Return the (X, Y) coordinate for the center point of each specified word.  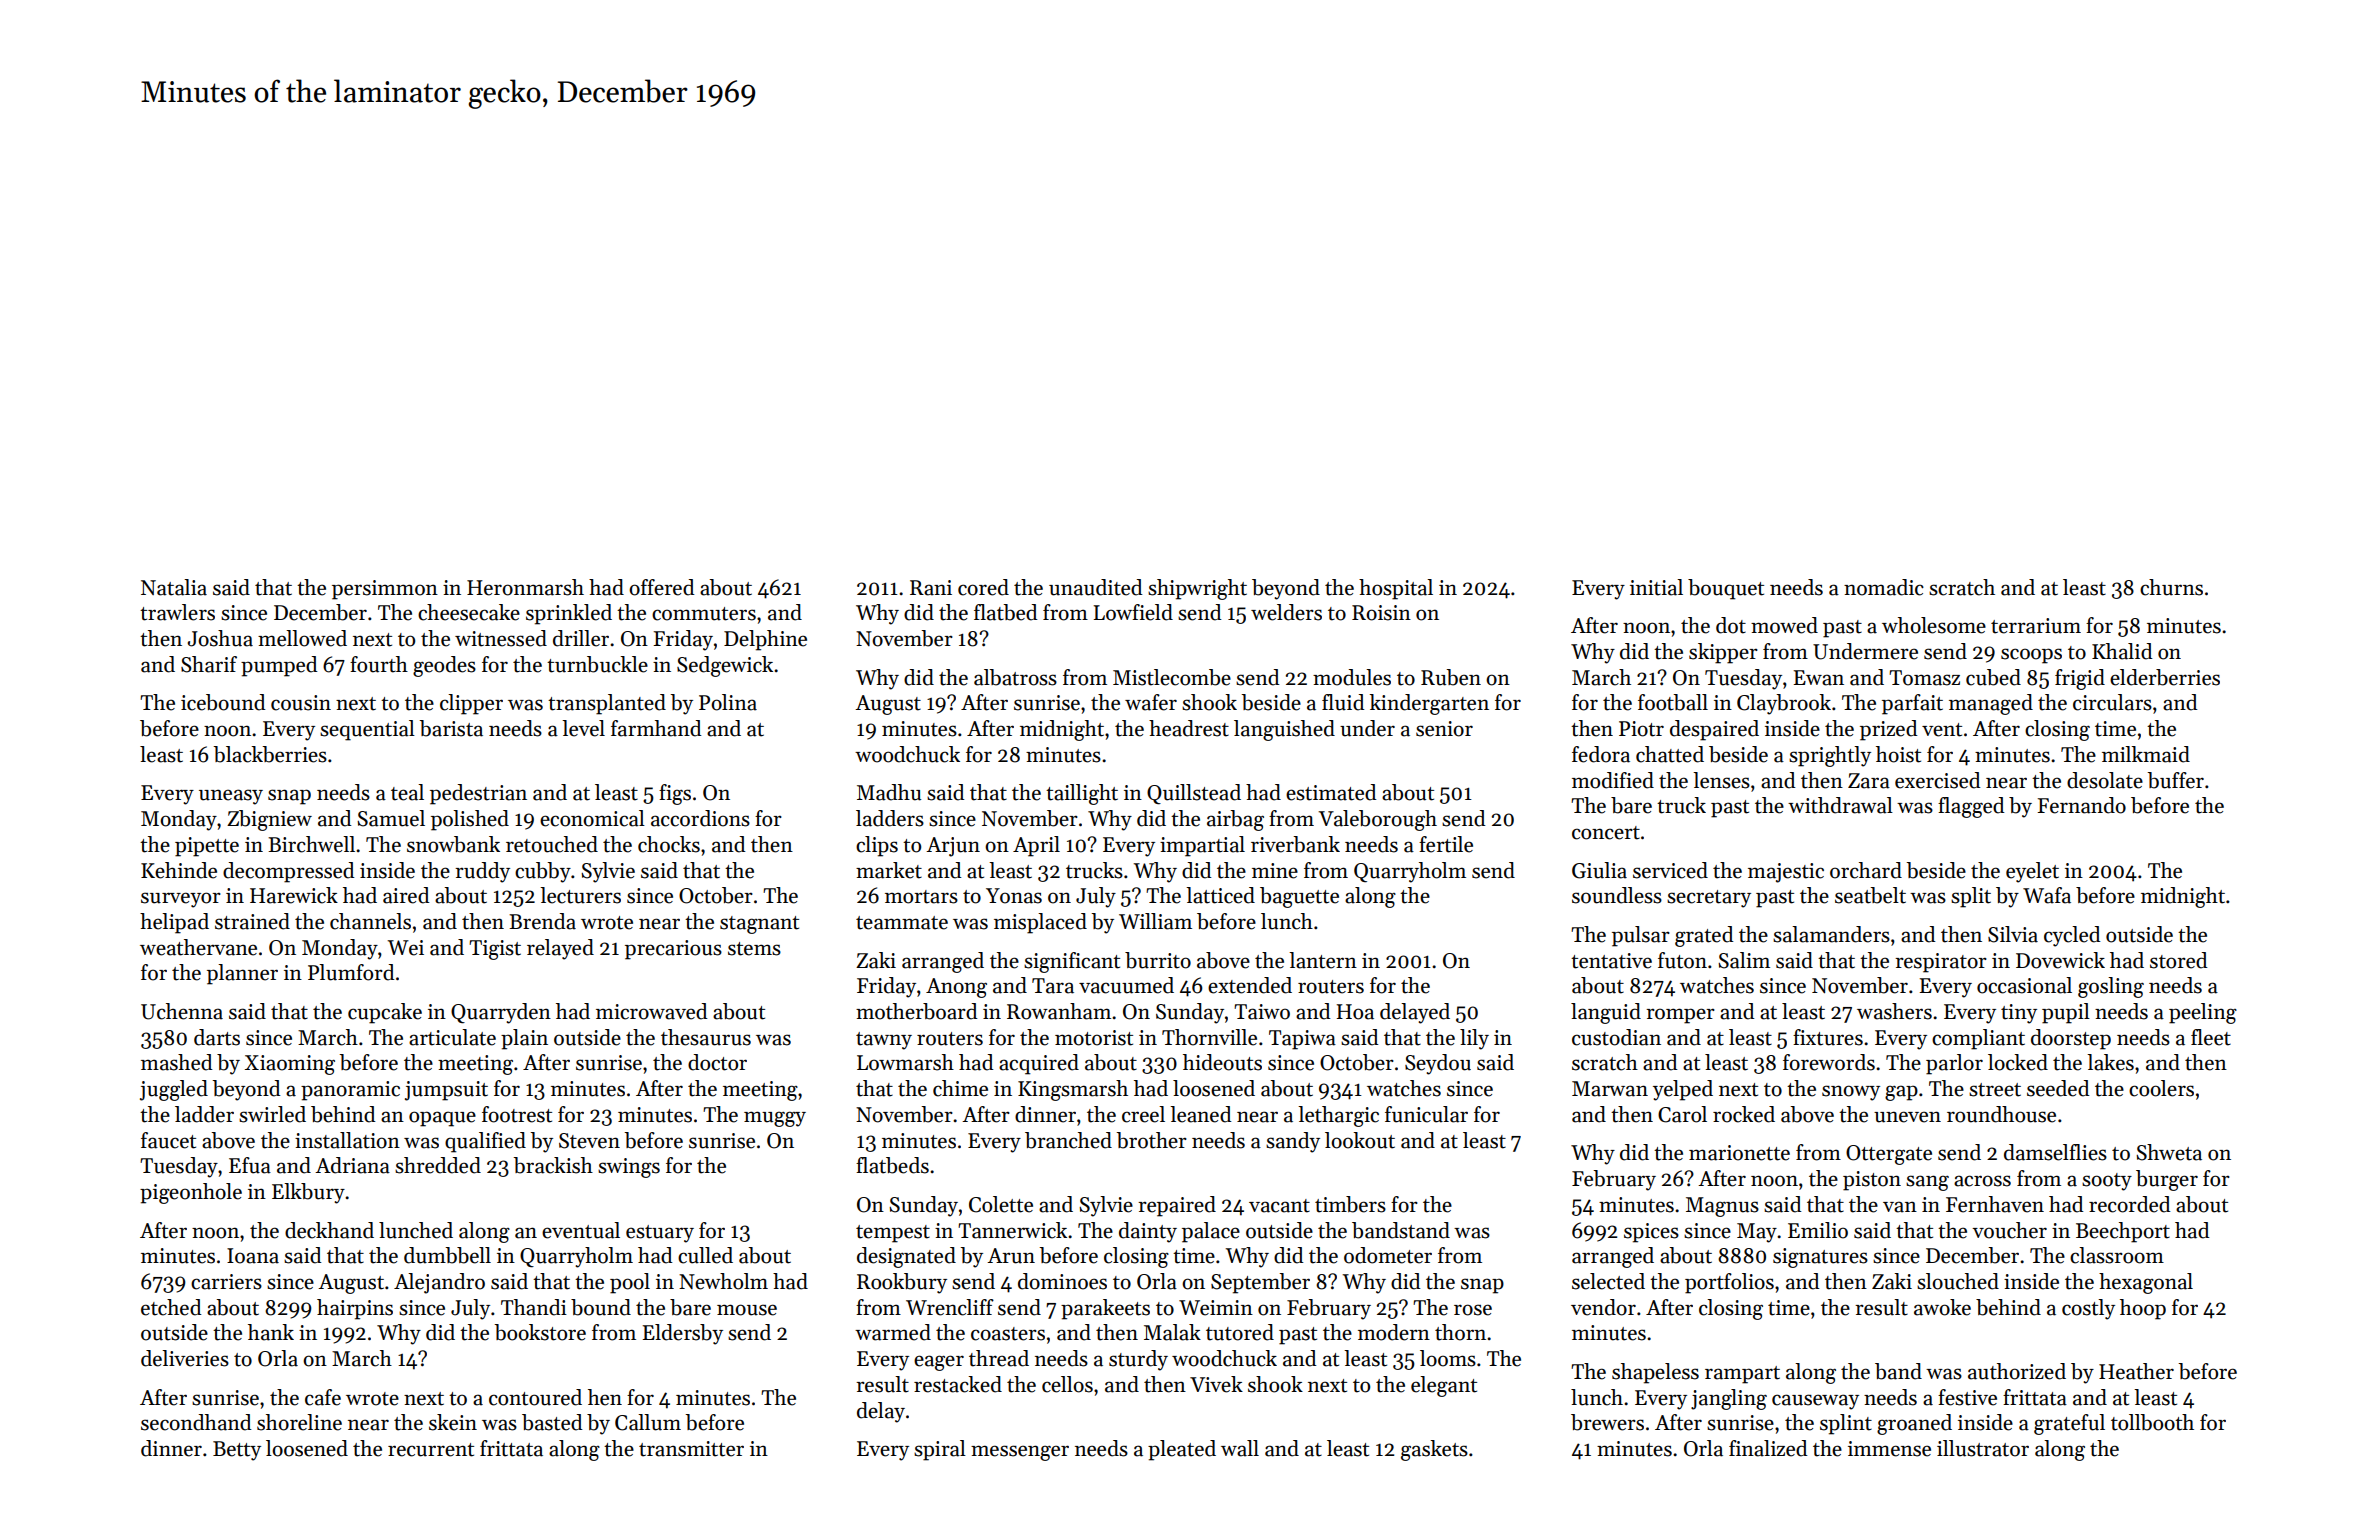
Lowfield (1133, 612)
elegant (1444, 1386)
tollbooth (2152, 1422)
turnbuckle (597, 664)
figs (675, 794)
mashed (177, 1062)
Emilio (1818, 1230)
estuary (660, 1234)
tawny (884, 1041)
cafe (323, 1397)
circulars (2112, 702)
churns (2171, 587)
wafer (1151, 702)
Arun (1011, 1256)
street (1995, 1090)
